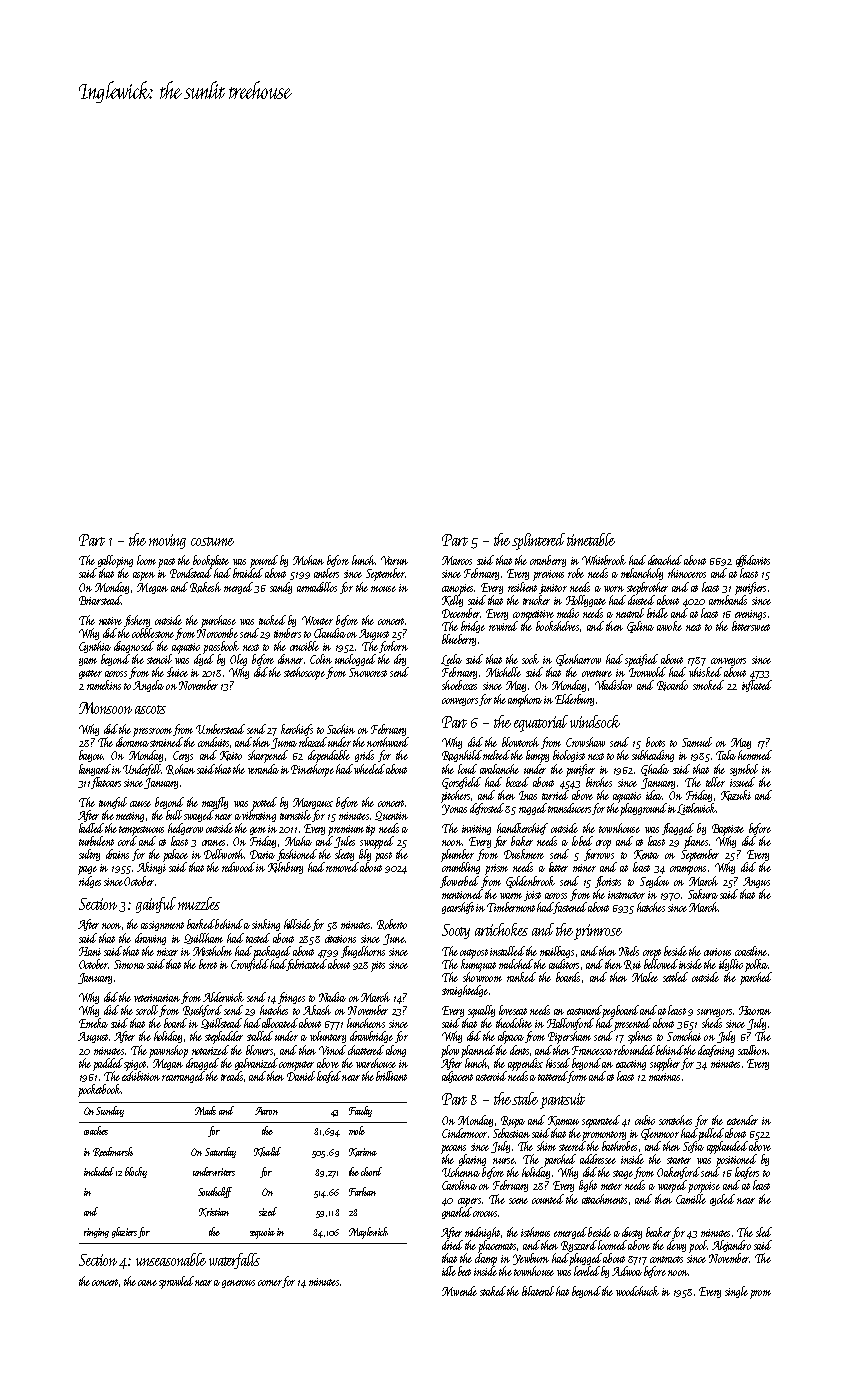 This screenshot has width=849, height=1400. What do you see at coordinates (511, 1037) in the screenshot?
I see `alpaca` at bounding box center [511, 1037].
